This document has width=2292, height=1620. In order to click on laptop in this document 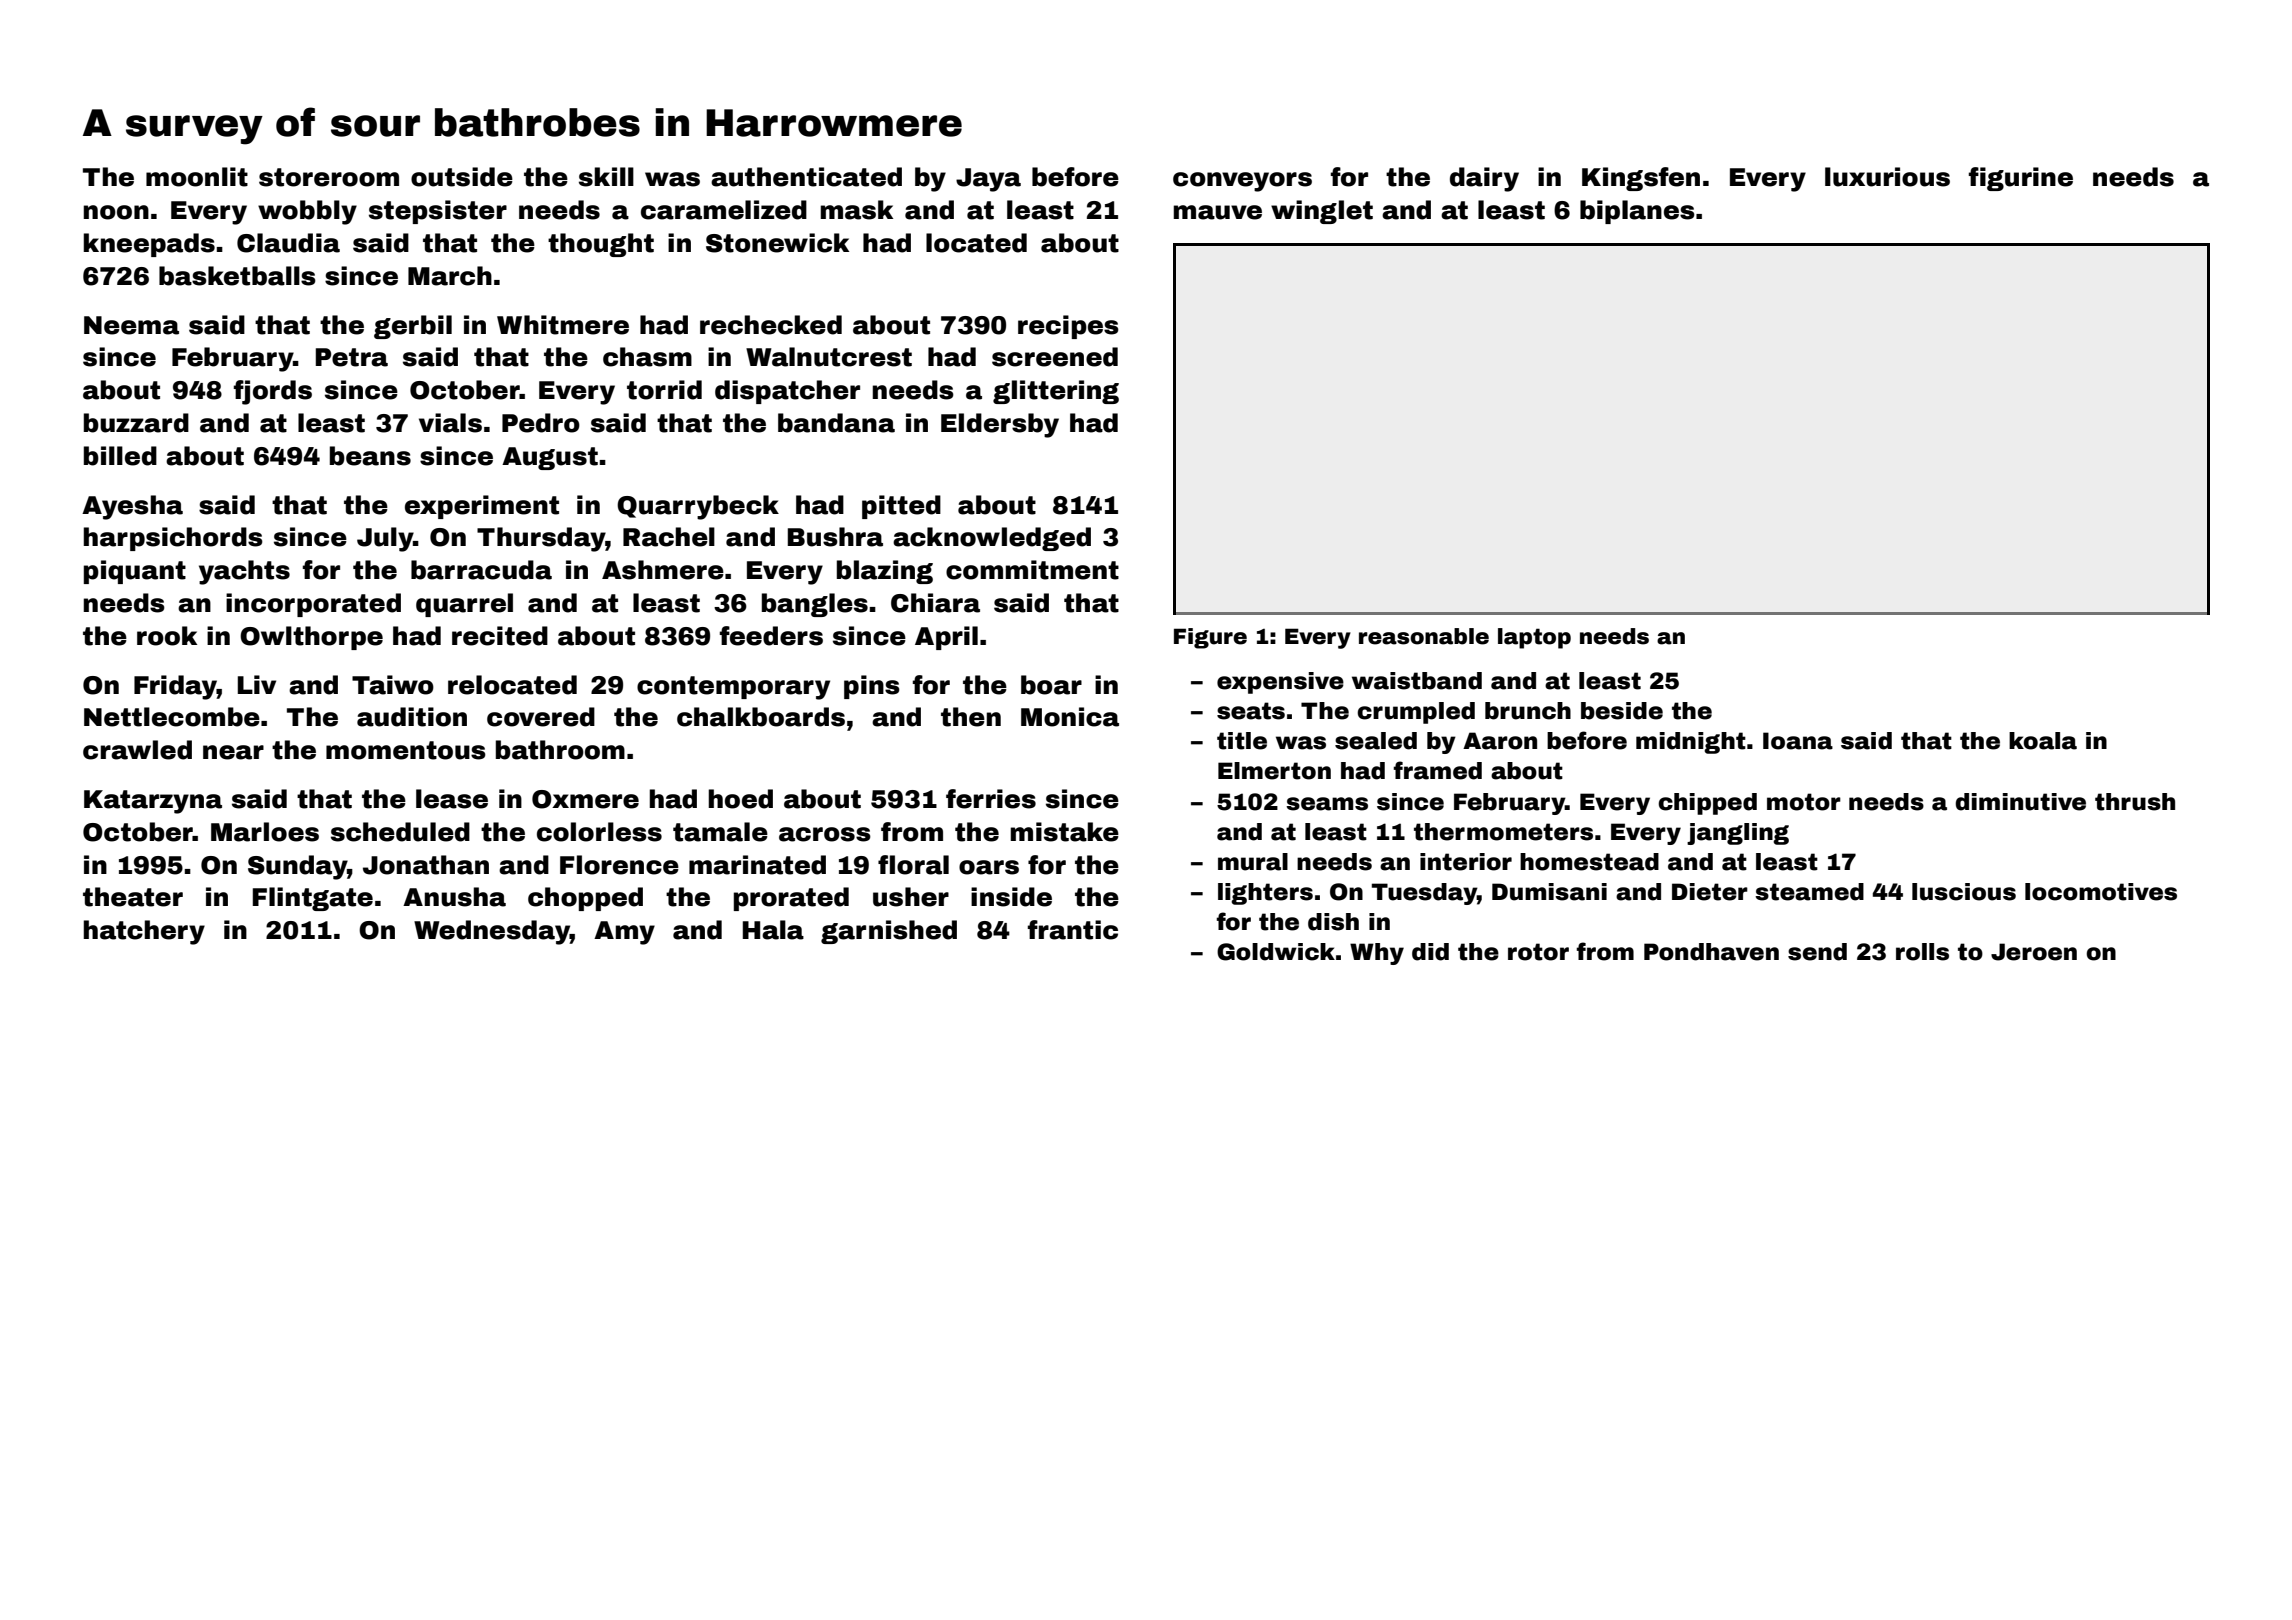, I will do `click(1534, 638)`.
